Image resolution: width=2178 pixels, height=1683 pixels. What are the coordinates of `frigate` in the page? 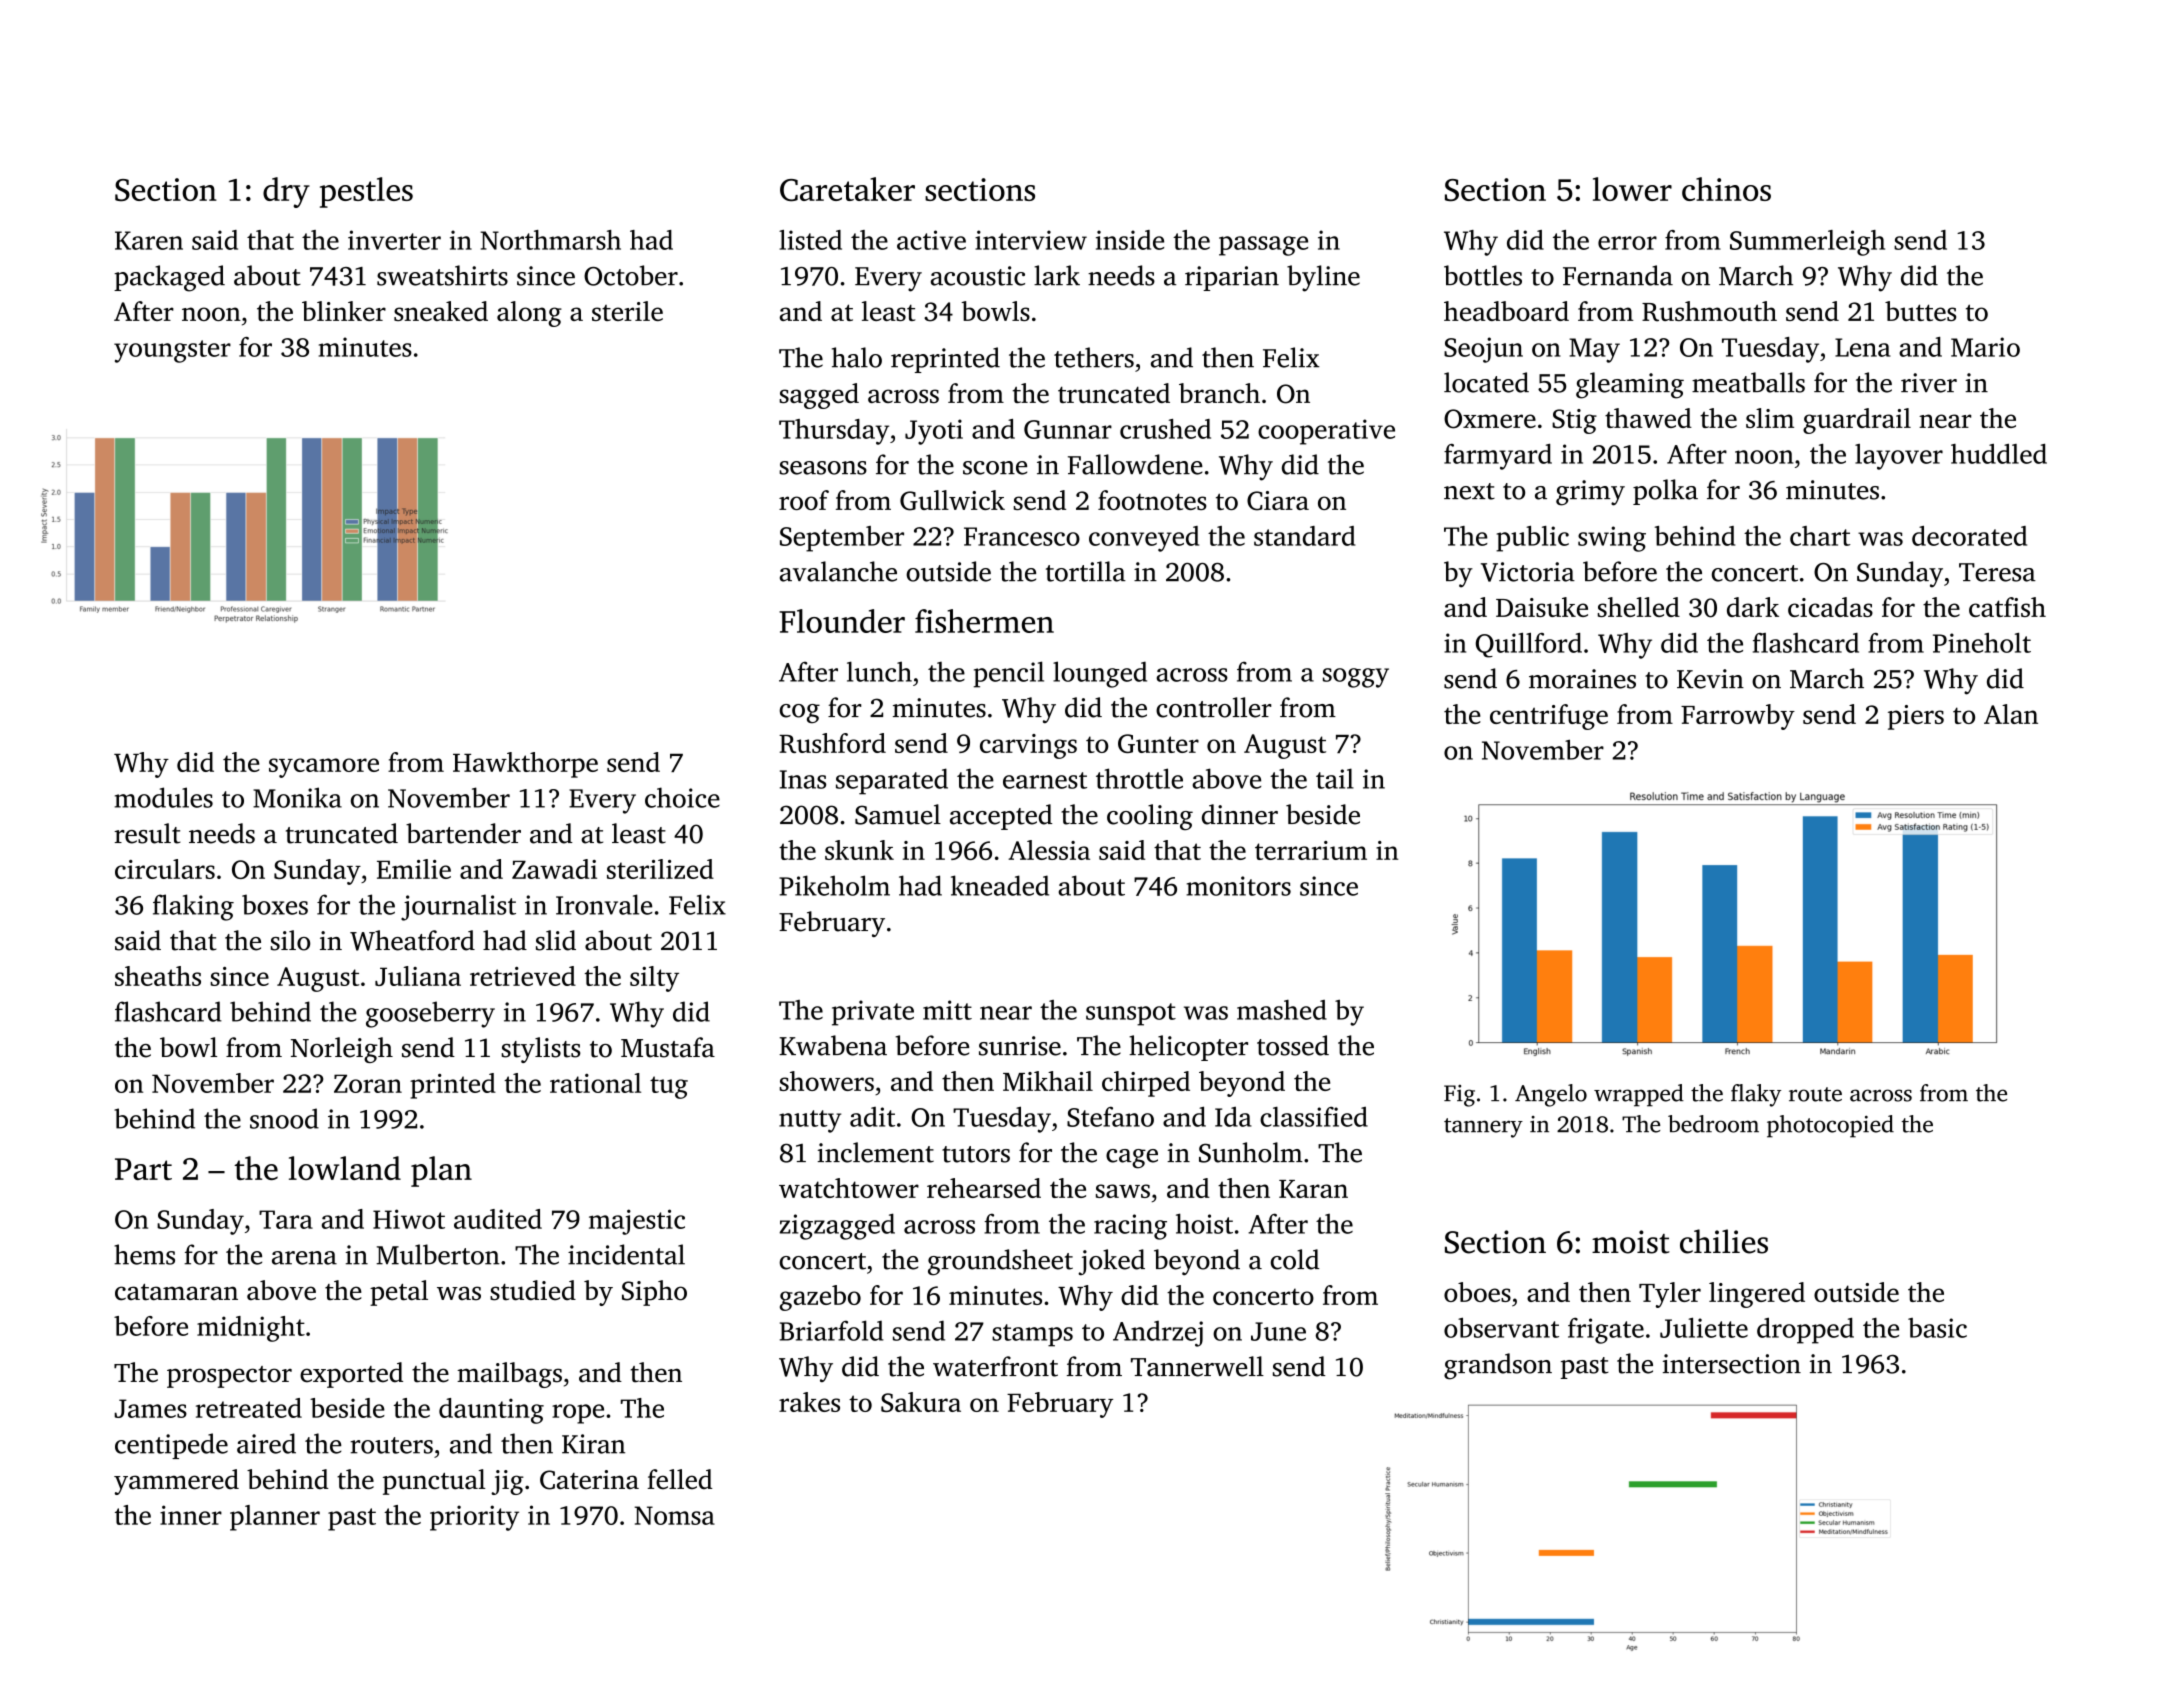 It's located at (1606, 1331).
